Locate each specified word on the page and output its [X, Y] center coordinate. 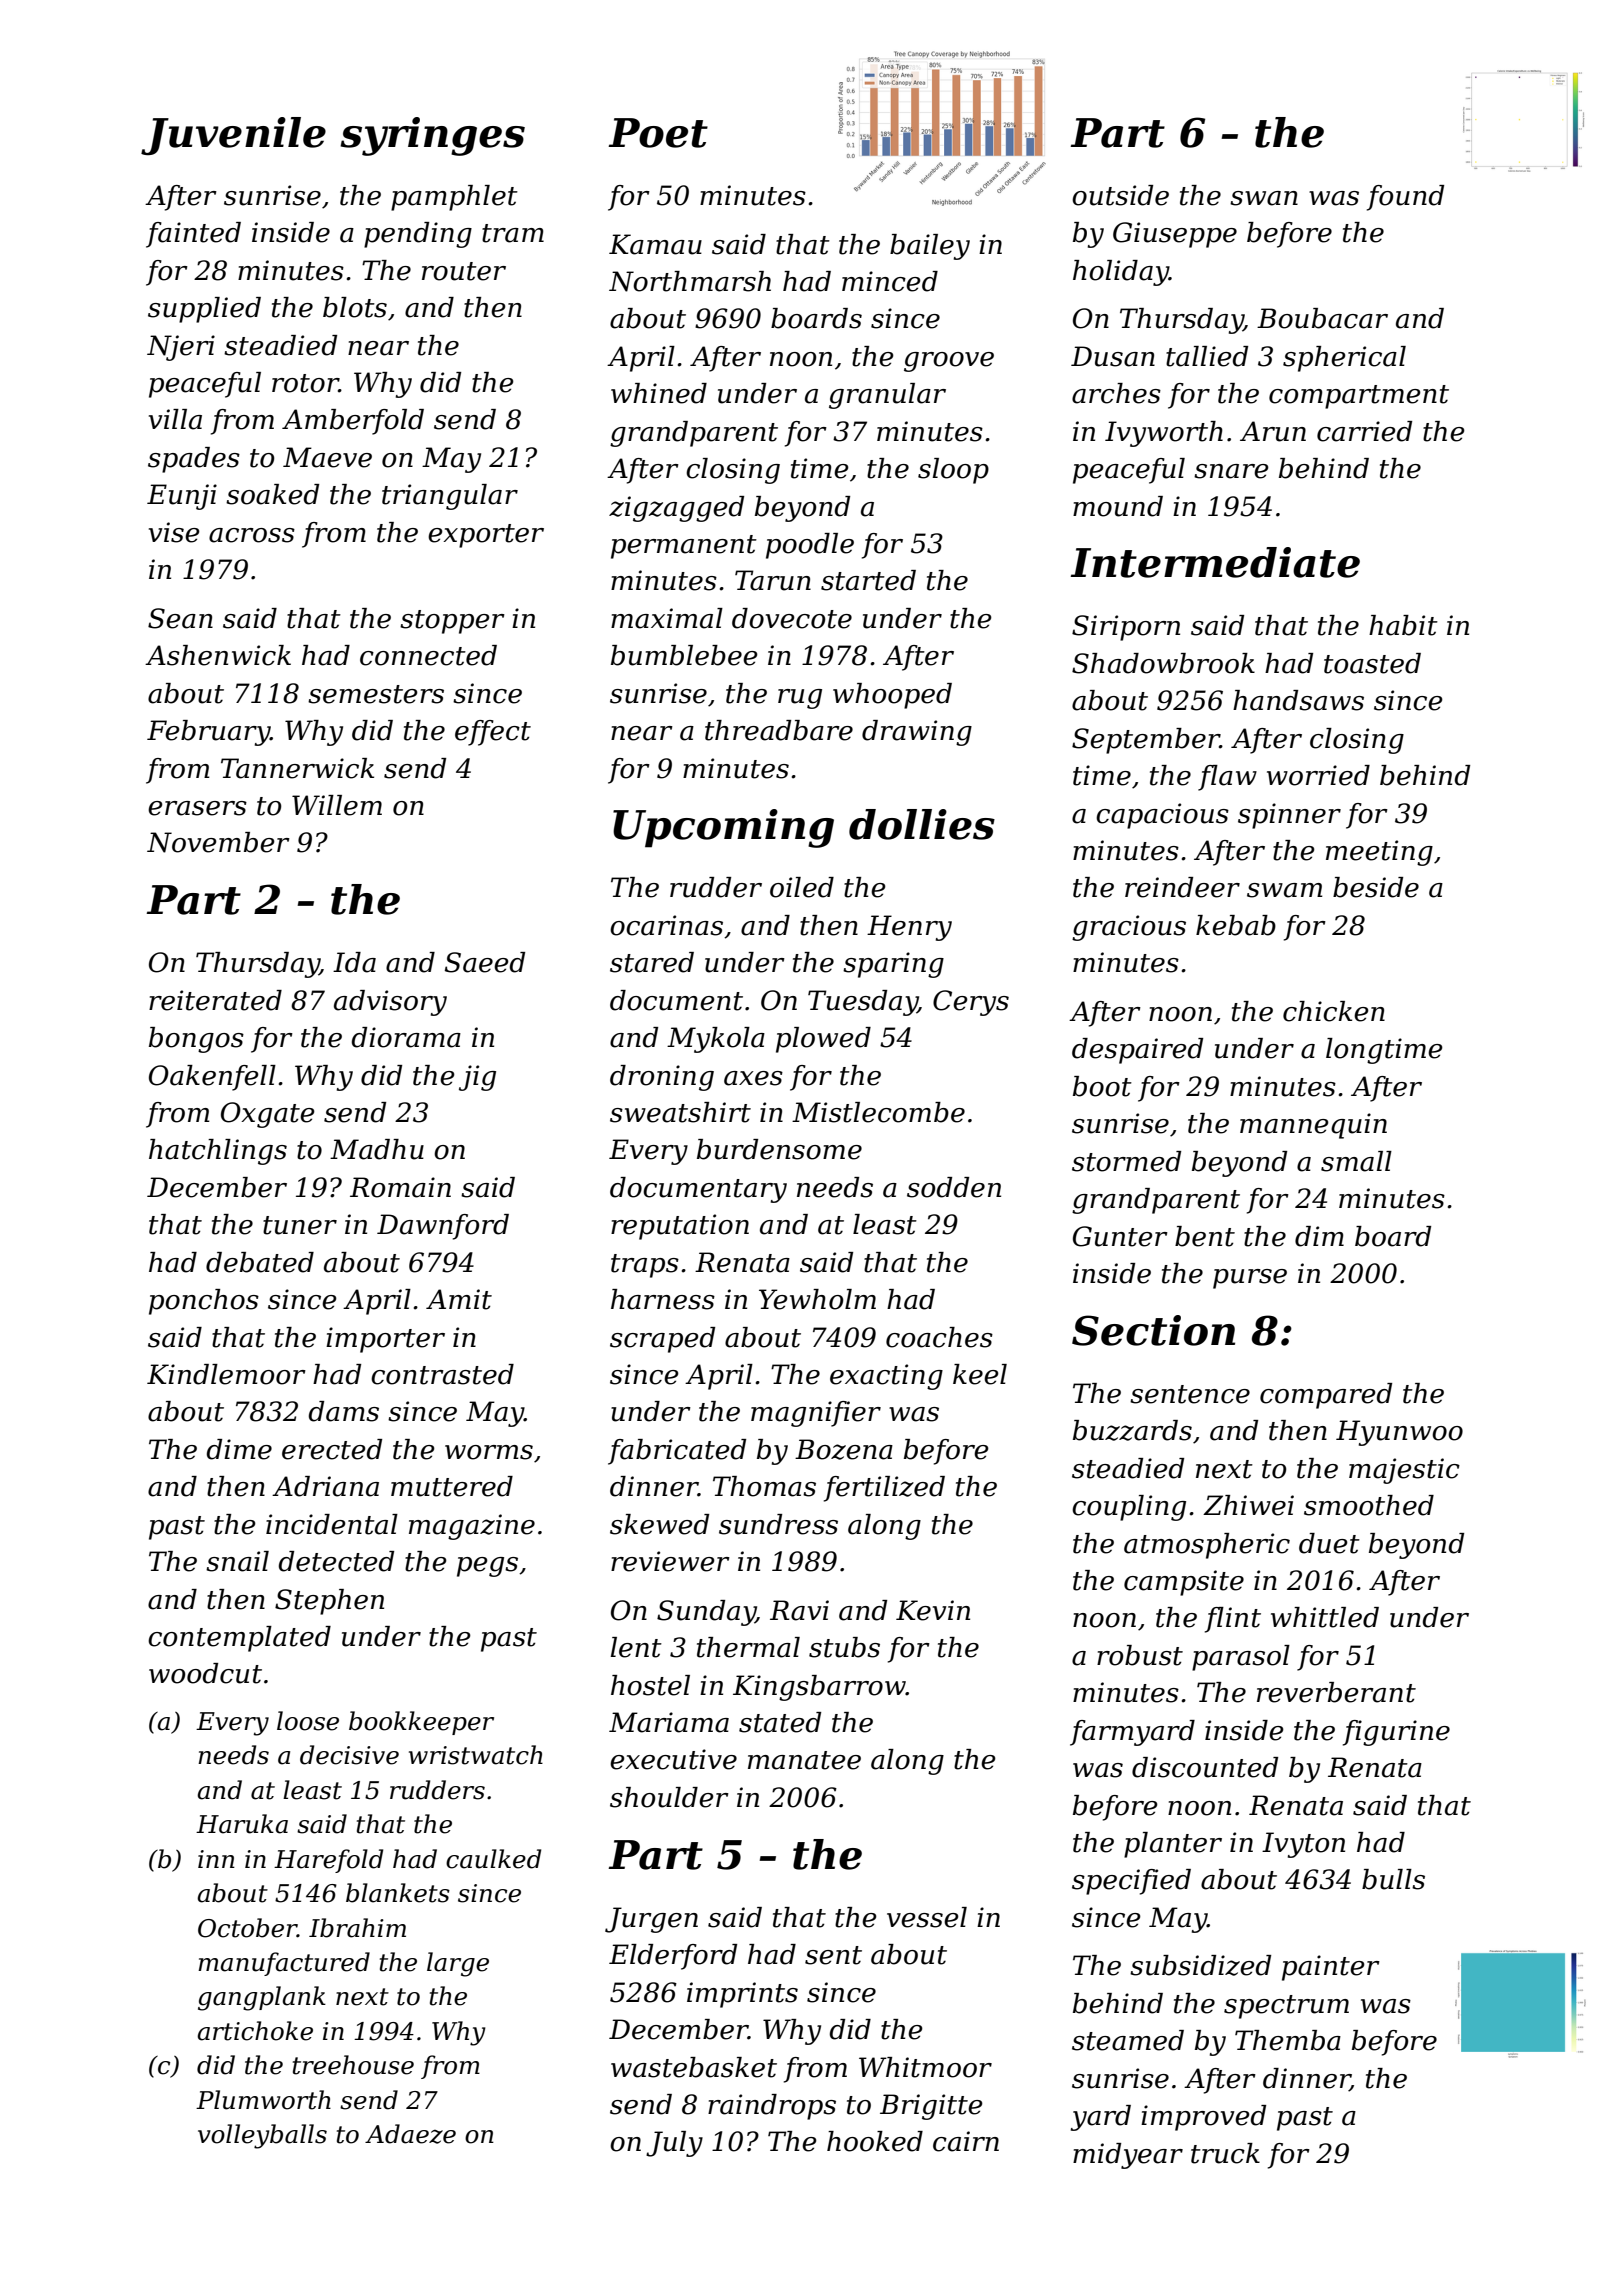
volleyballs [262, 2136]
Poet [658, 133]
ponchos [204, 1302]
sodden [954, 1187]
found [1405, 198]
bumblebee [684, 655]
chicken [1334, 1011]
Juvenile [233, 136]
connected [428, 655]
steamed [1128, 2040]
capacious [1162, 816]
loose [308, 1721]
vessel [927, 1917]
